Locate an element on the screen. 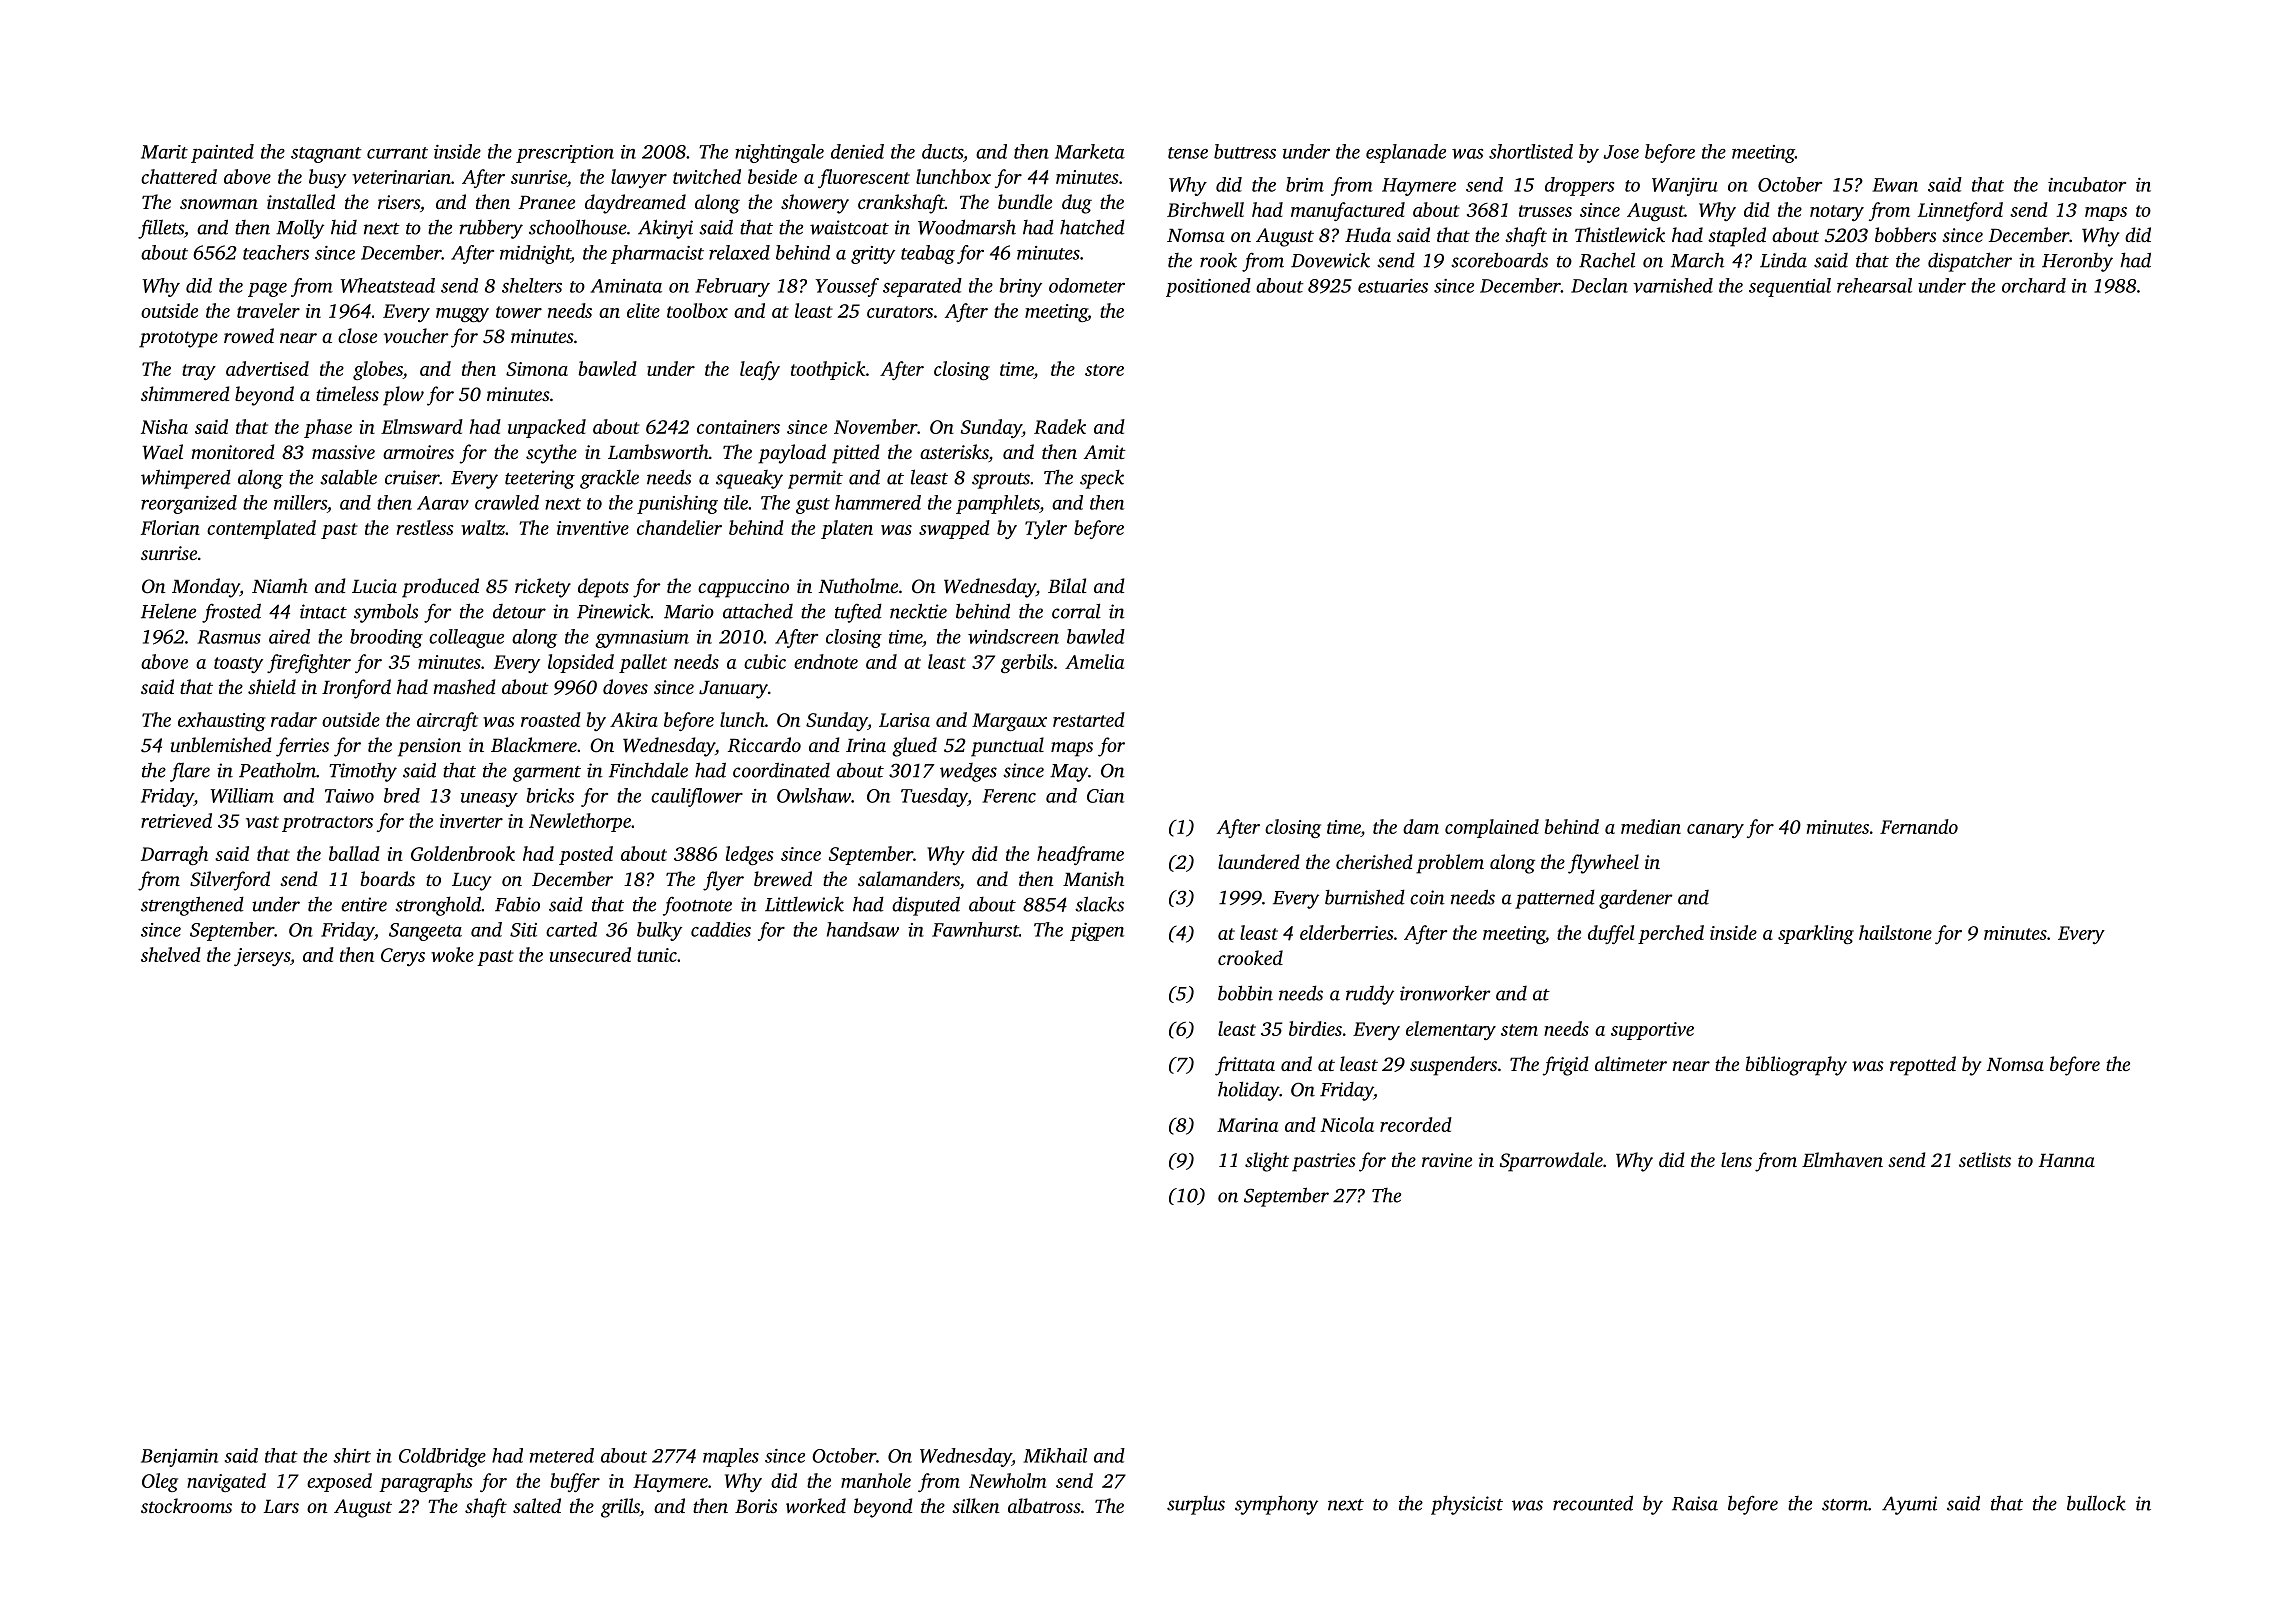 The image size is (2292, 1620). storm is located at coordinates (1845, 1505).
